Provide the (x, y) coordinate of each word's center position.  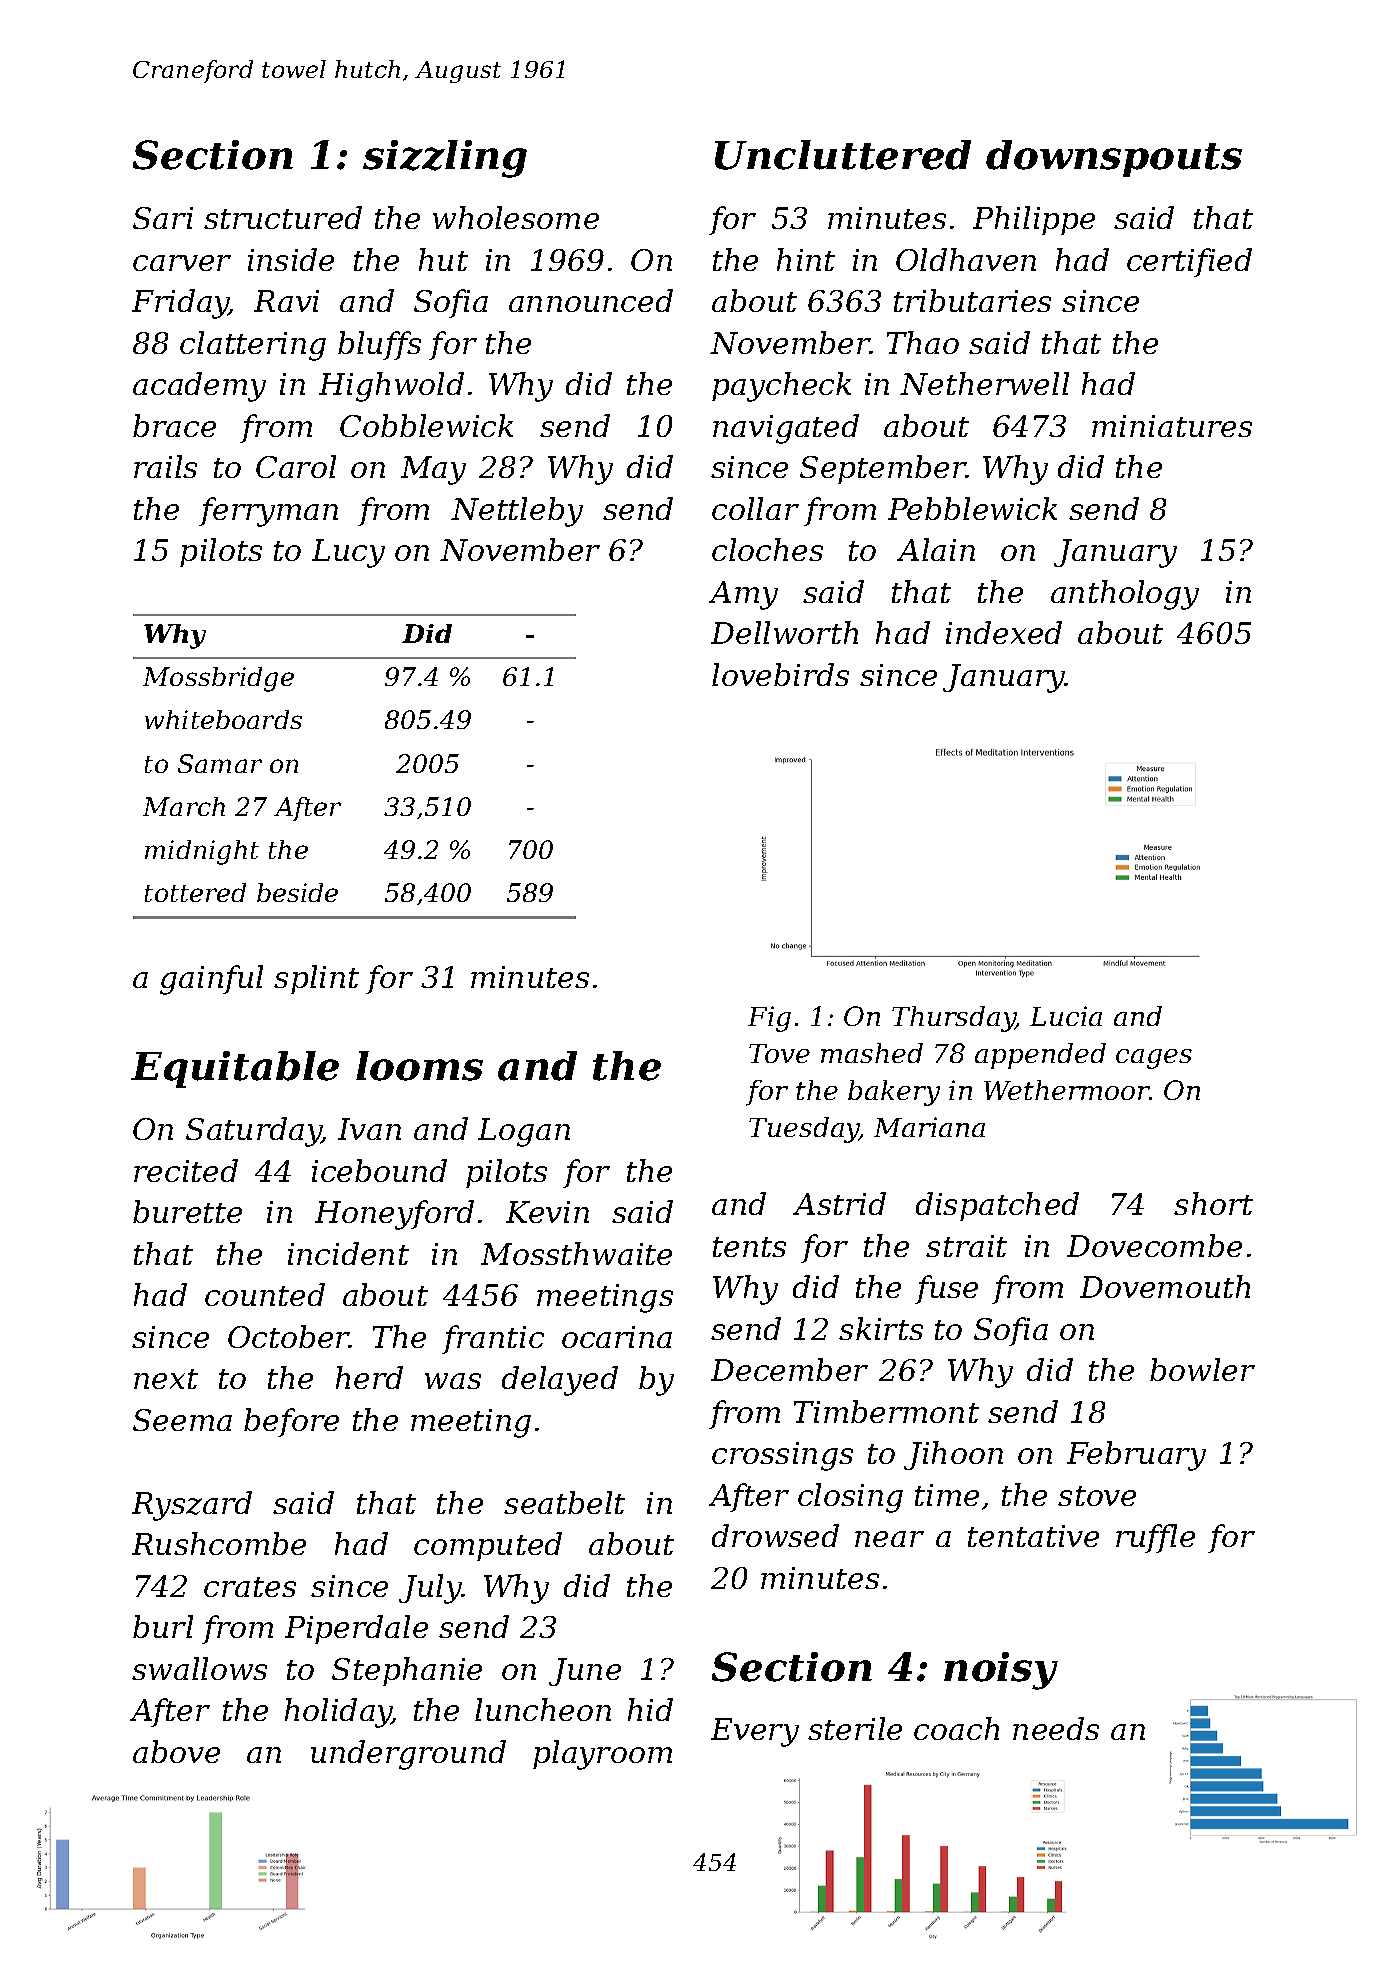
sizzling (445, 159)
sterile (855, 1728)
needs (1056, 1728)
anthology (1125, 595)
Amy (743, 595)
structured (283, 217)
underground (408, 1755)
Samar (220, 763)
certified (1189, 262)
